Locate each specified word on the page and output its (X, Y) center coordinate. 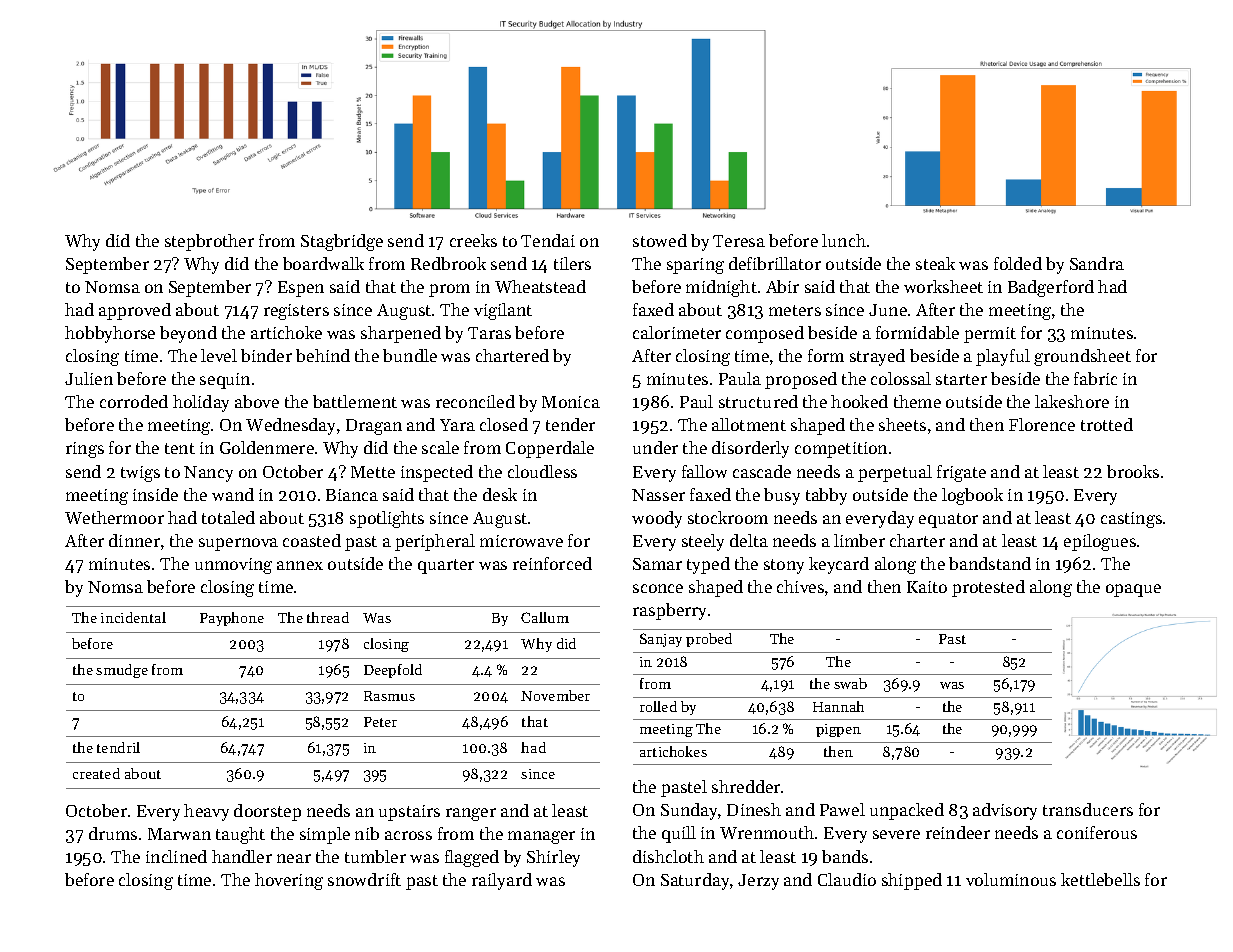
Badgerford (1051, 288)
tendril (118, 747)
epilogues (1100, 542)
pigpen (838, 730)
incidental (133, 617)
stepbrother (209, 242)
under (655, 447)
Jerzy (758, 882)
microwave (521, 541)
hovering (289, 881)
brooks (1133, 471)
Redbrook (448, 263)
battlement (355, 401)
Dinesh (754, 809)
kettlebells (1100, 879)
